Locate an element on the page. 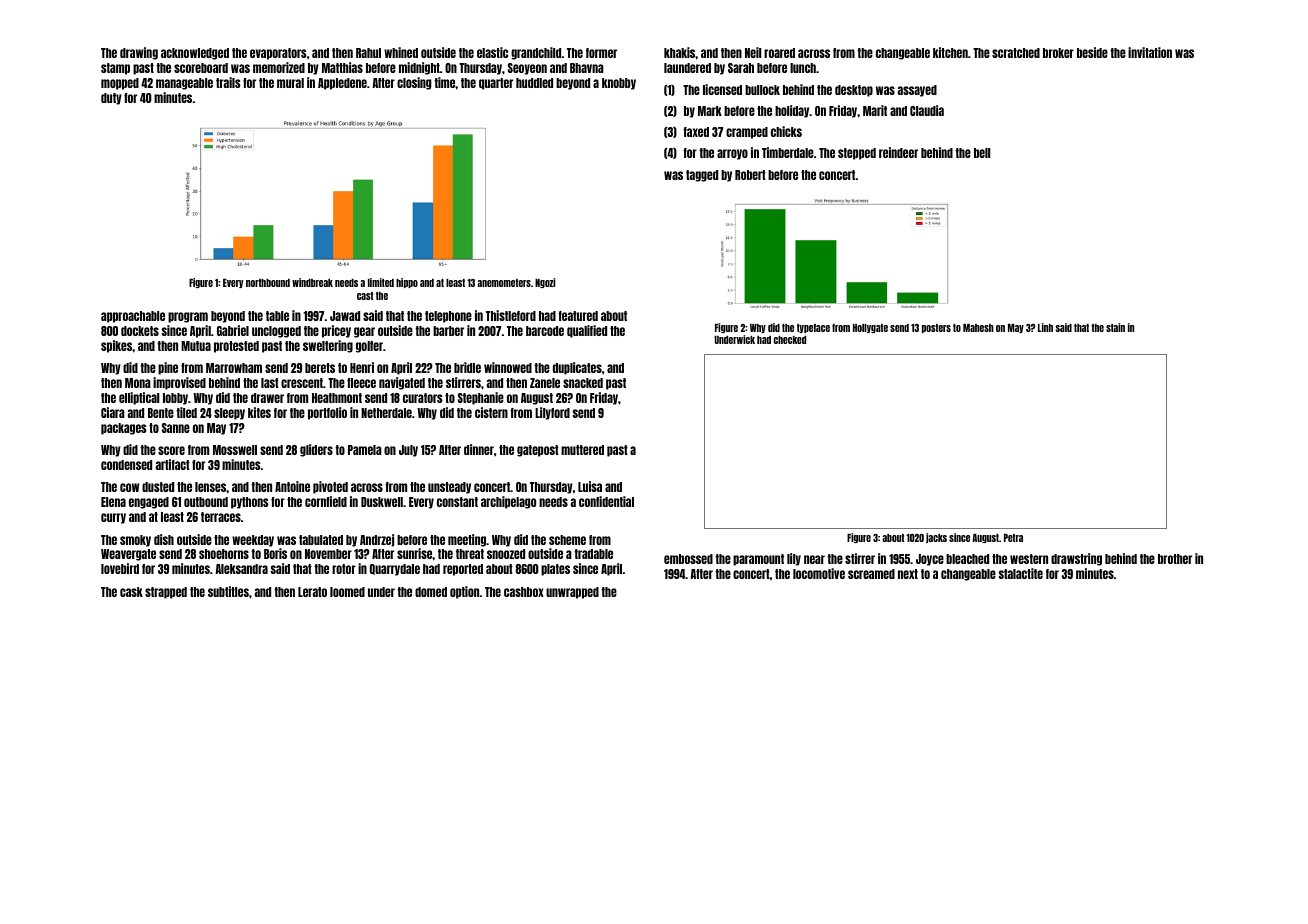  pivoted is located at coordinates (330, 487).
